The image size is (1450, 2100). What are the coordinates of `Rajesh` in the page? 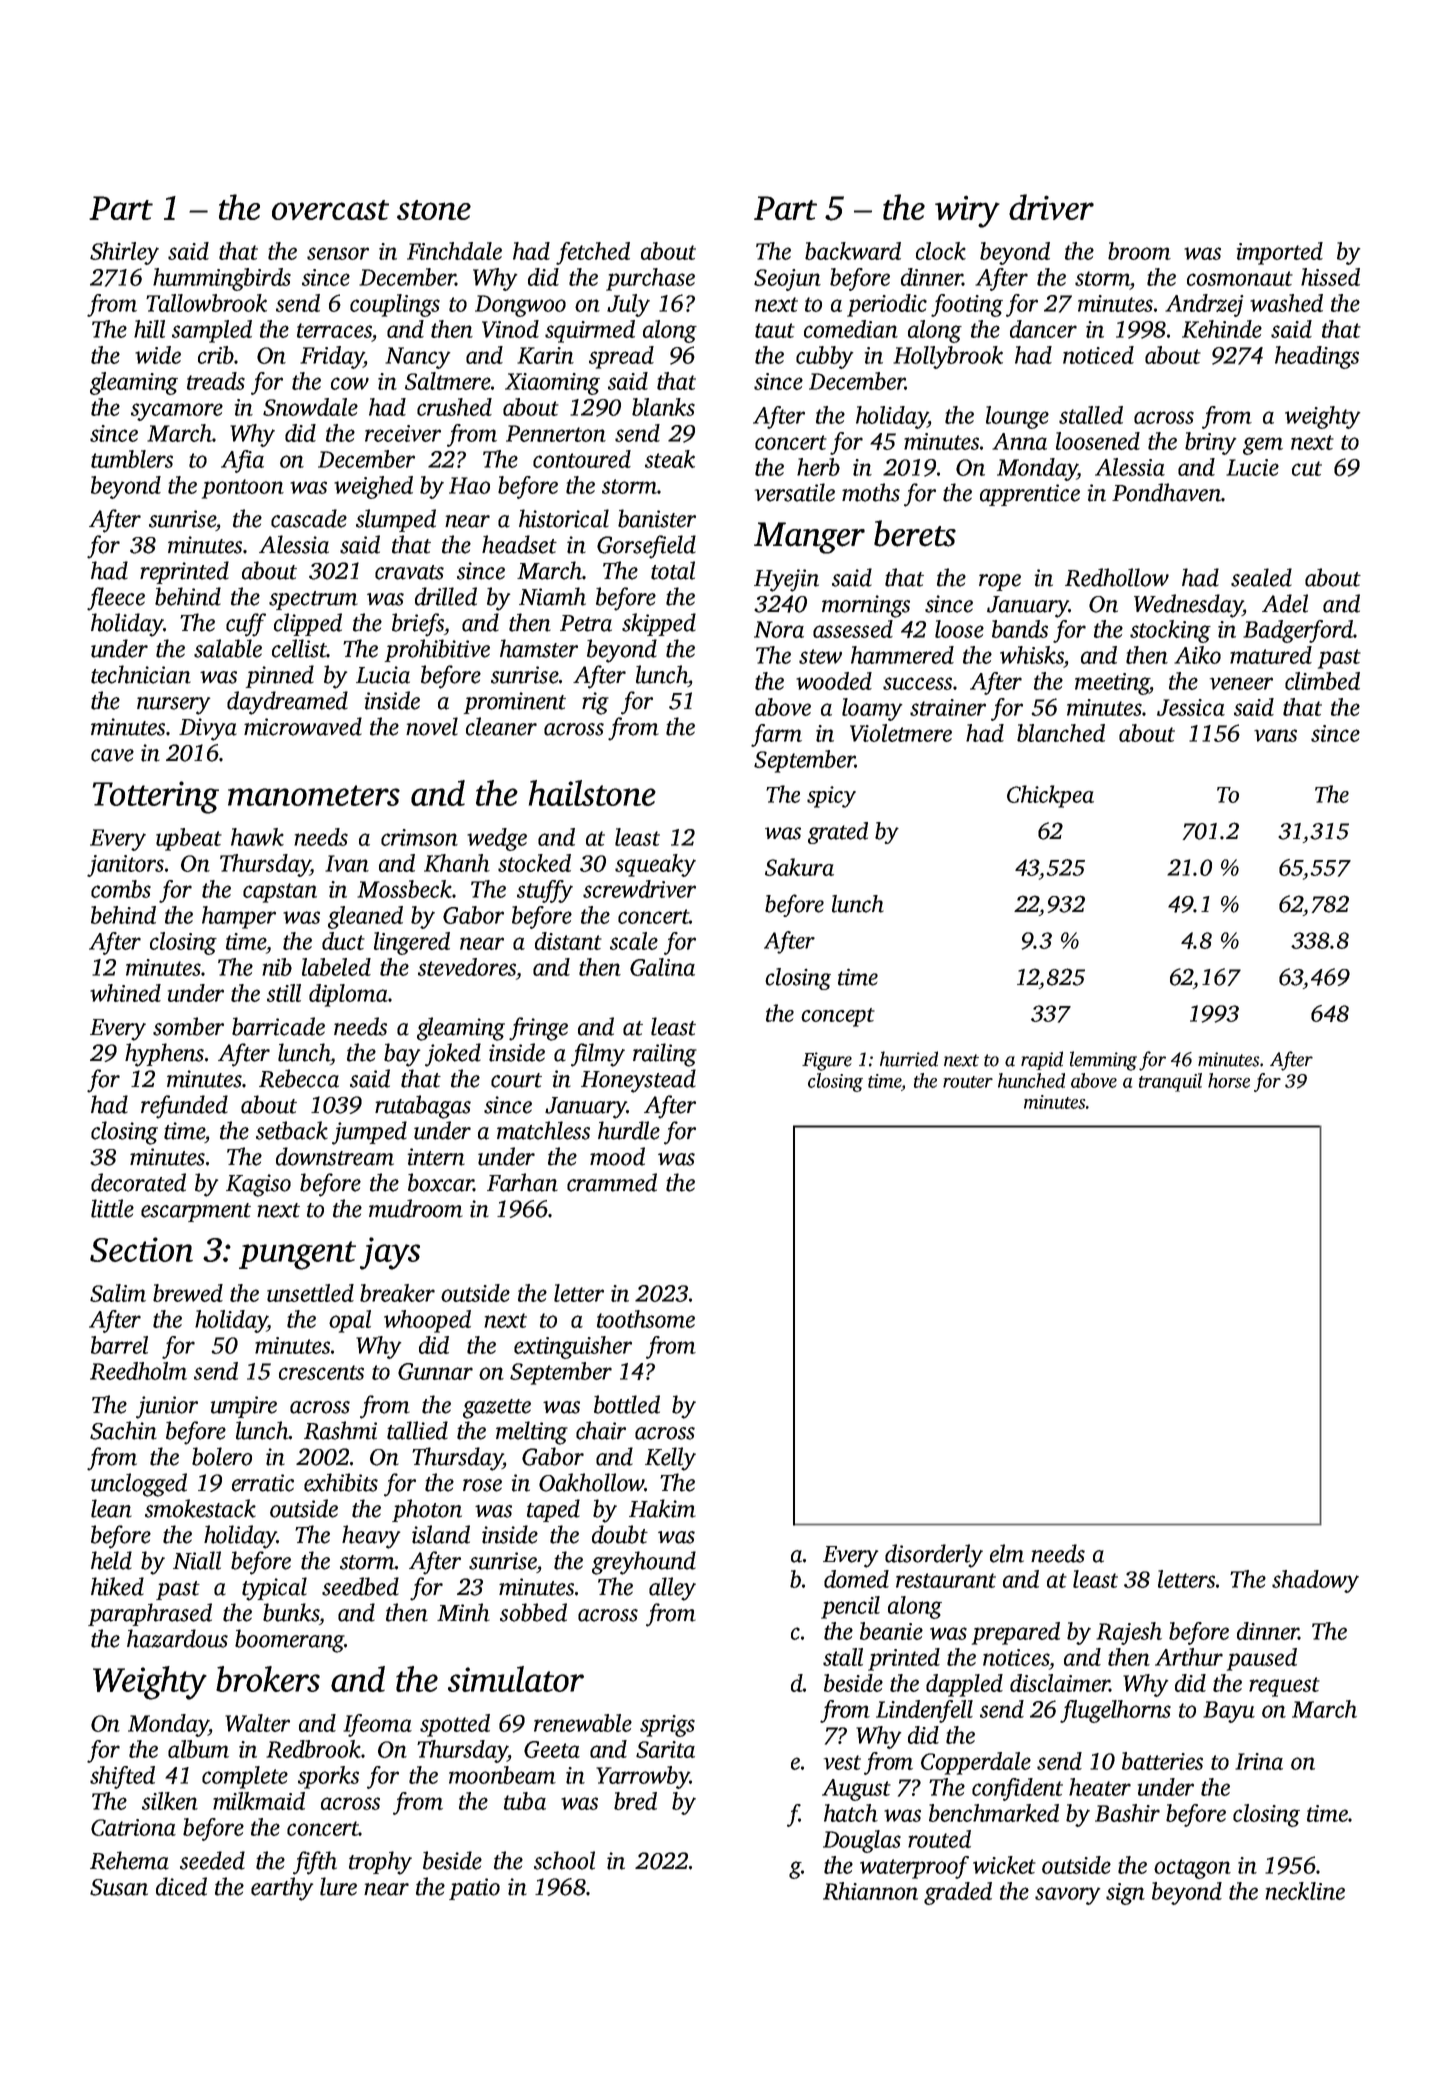 It's located at (1129, 1633).
